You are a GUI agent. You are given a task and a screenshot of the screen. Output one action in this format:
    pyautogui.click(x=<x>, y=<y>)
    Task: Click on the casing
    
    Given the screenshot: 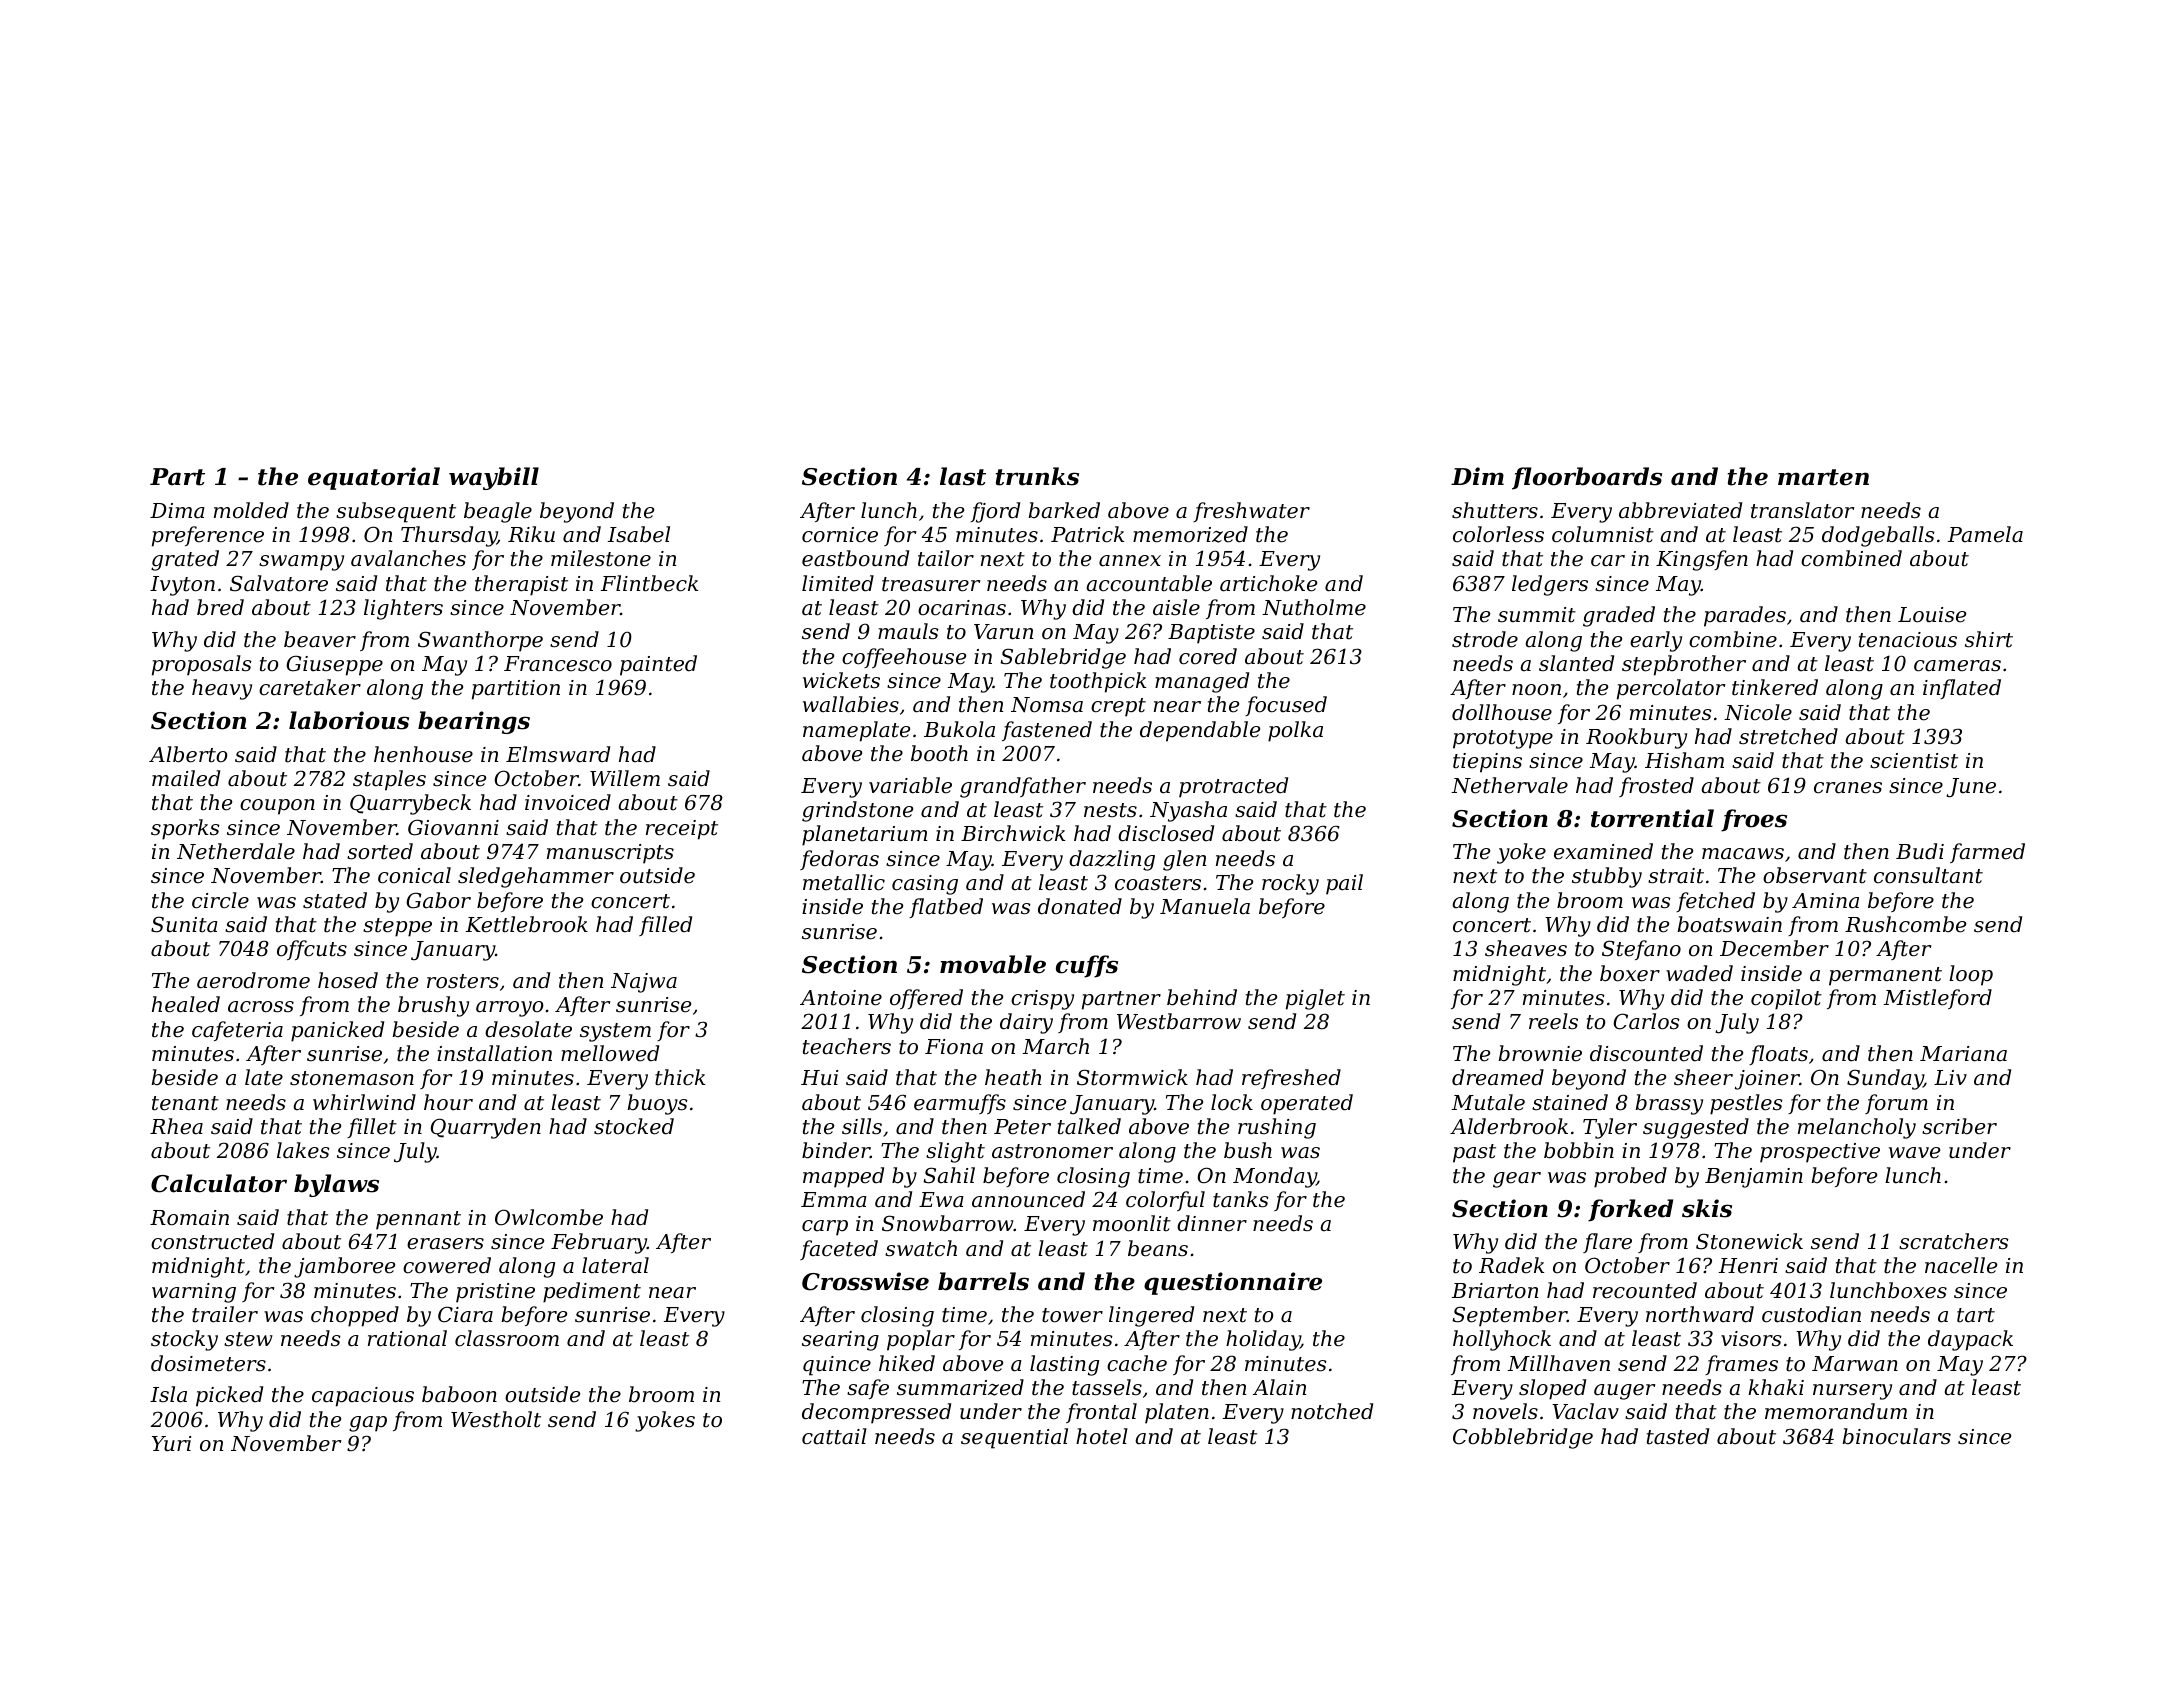 What is the action you would take?
    pyautogui.click(x=925, y=885)
